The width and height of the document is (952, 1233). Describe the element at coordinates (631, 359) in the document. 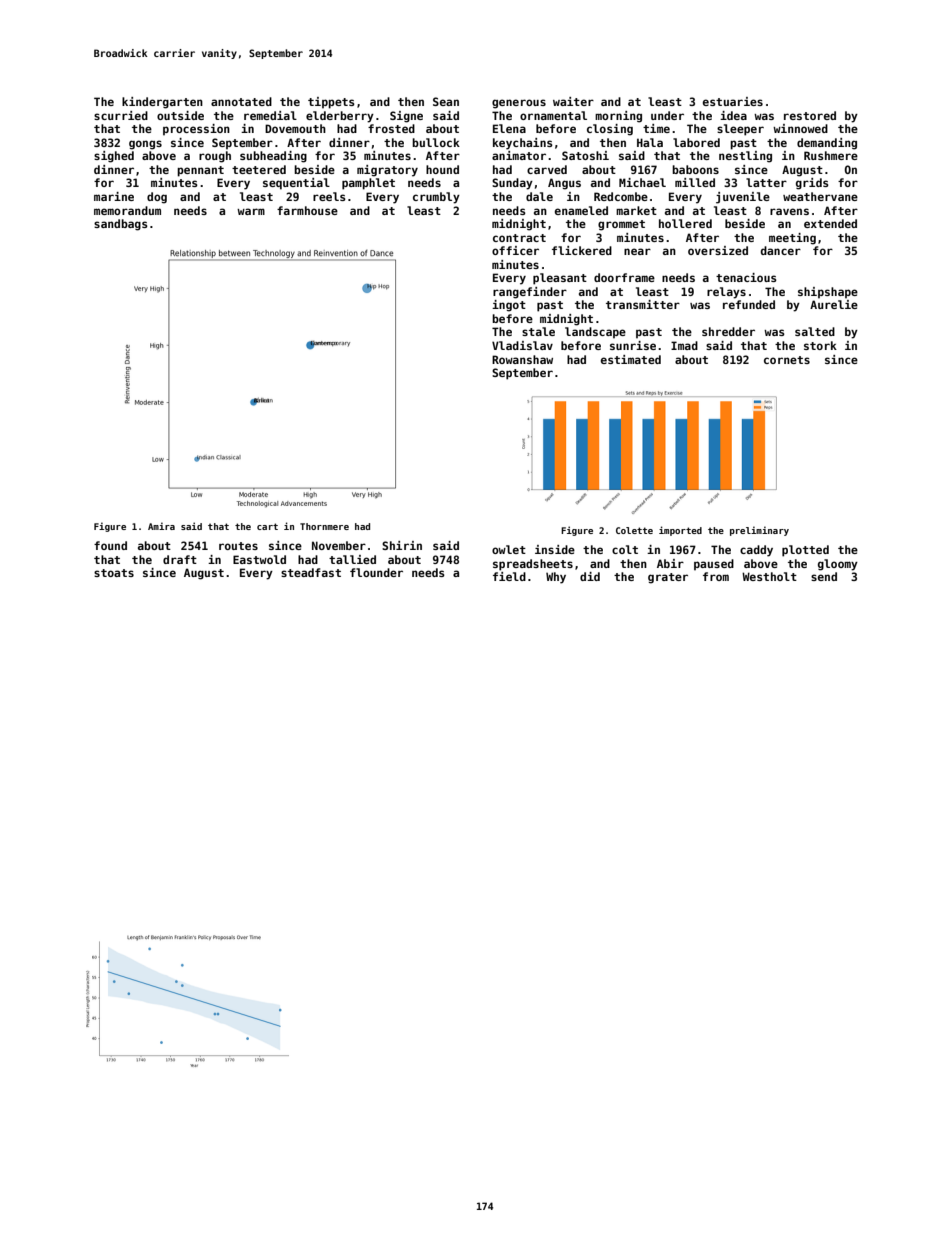

I see `estimated` at that location.
